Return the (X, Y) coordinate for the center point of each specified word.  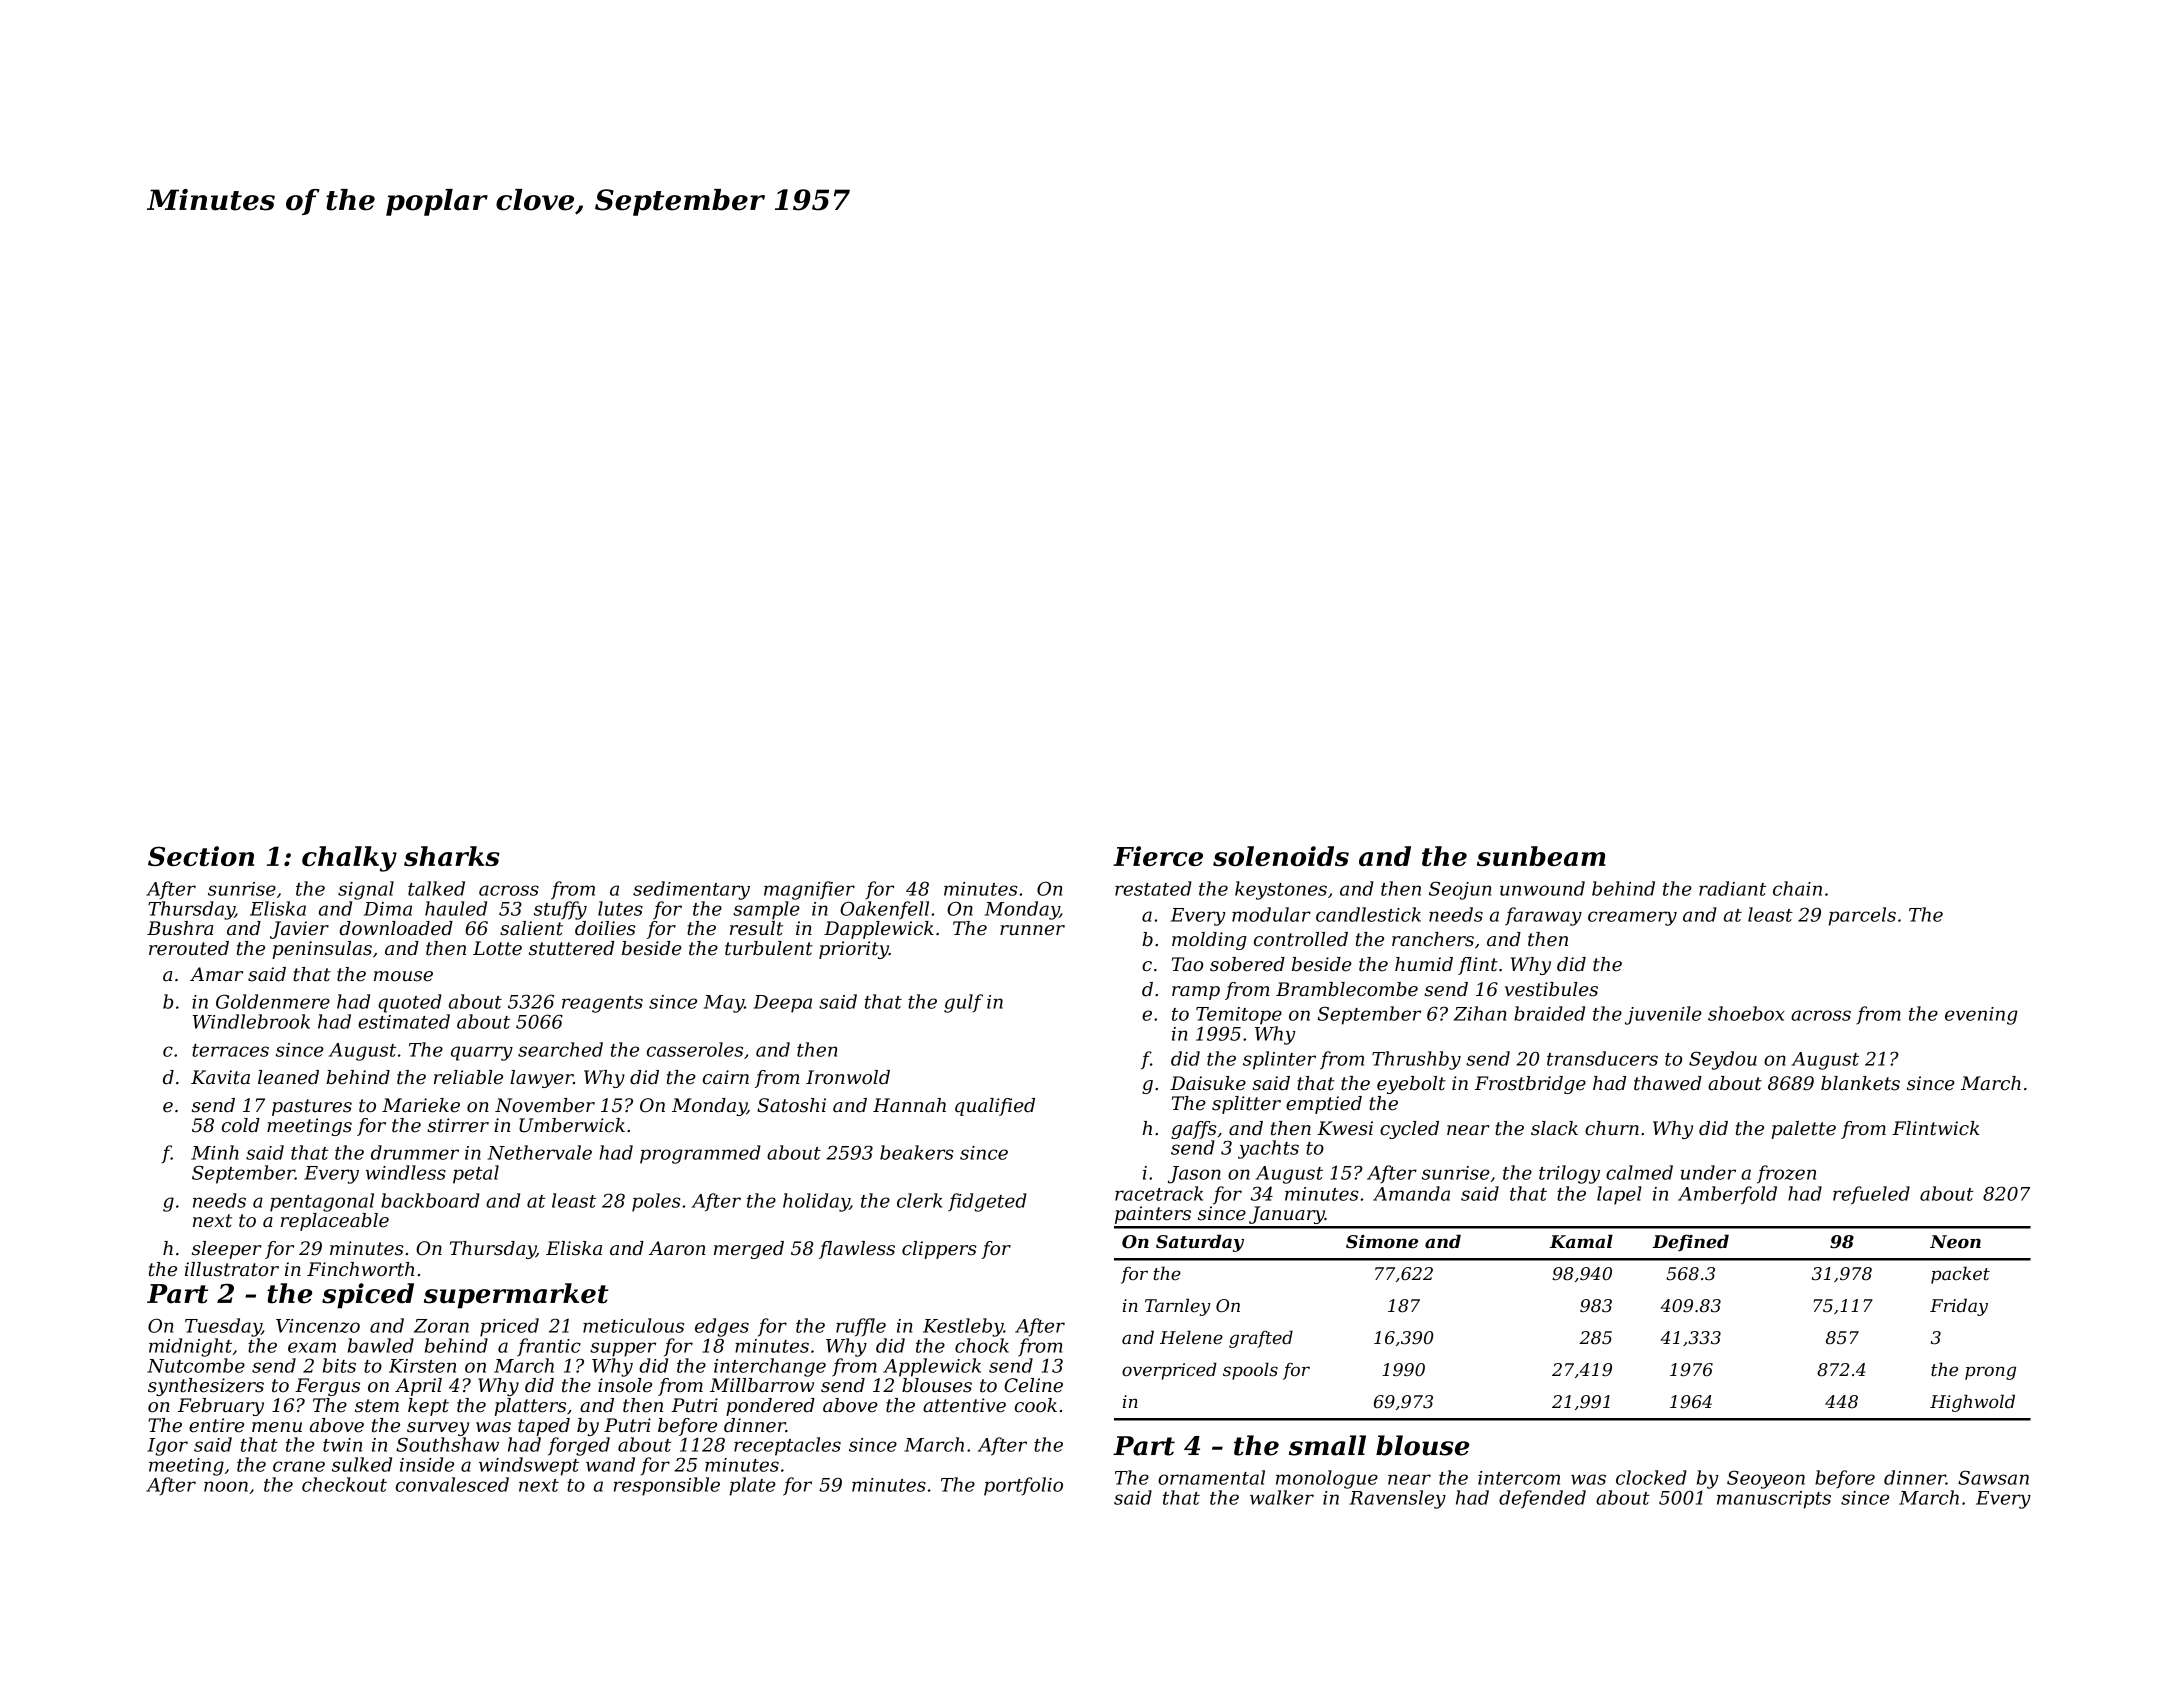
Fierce (1158, 856)
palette (1803, 1130)
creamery (1632, 918)
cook (1036, 1405)
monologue (1327, 1479)
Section (201, 856)
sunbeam (1541, 856)
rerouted (189, 948)
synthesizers (206, 1387)
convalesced (452, 1484)
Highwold (1972, 1403)
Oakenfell (884, 910)
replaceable (335, 1222)
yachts (1268, 1149)
